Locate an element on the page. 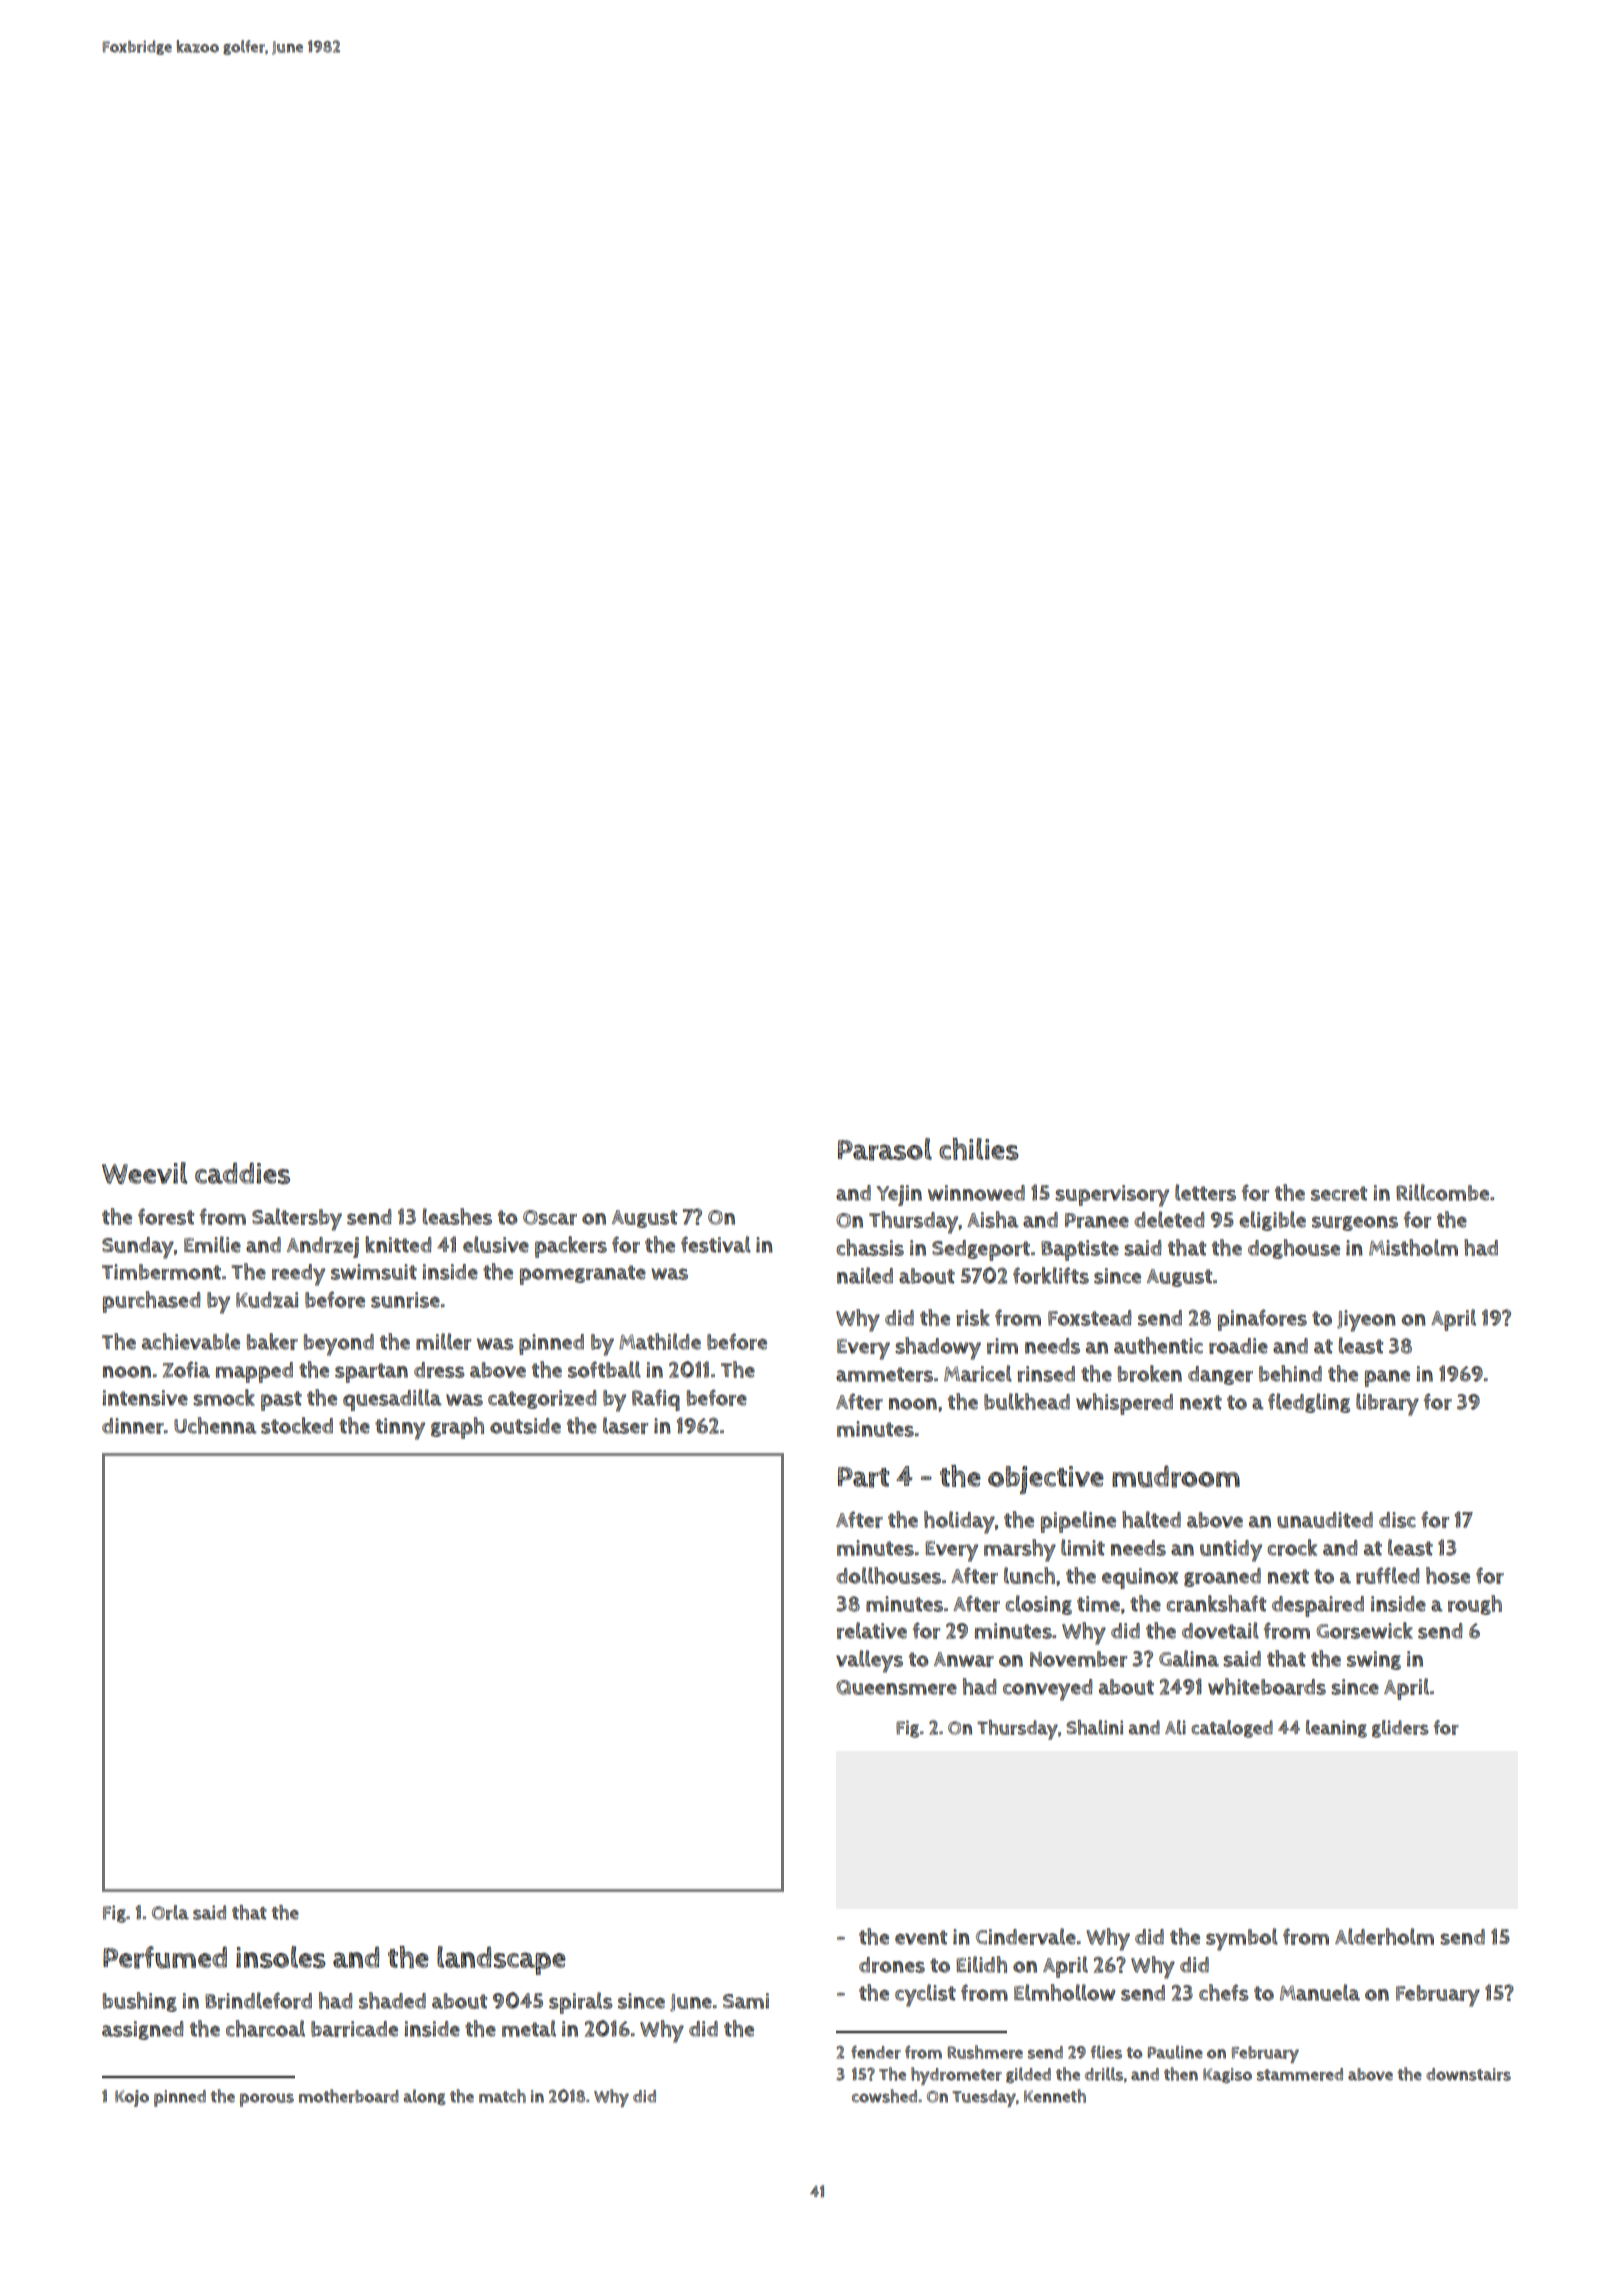 The image size is (1620, 2292). downstairs is located at coordinates (1468, 2074).
